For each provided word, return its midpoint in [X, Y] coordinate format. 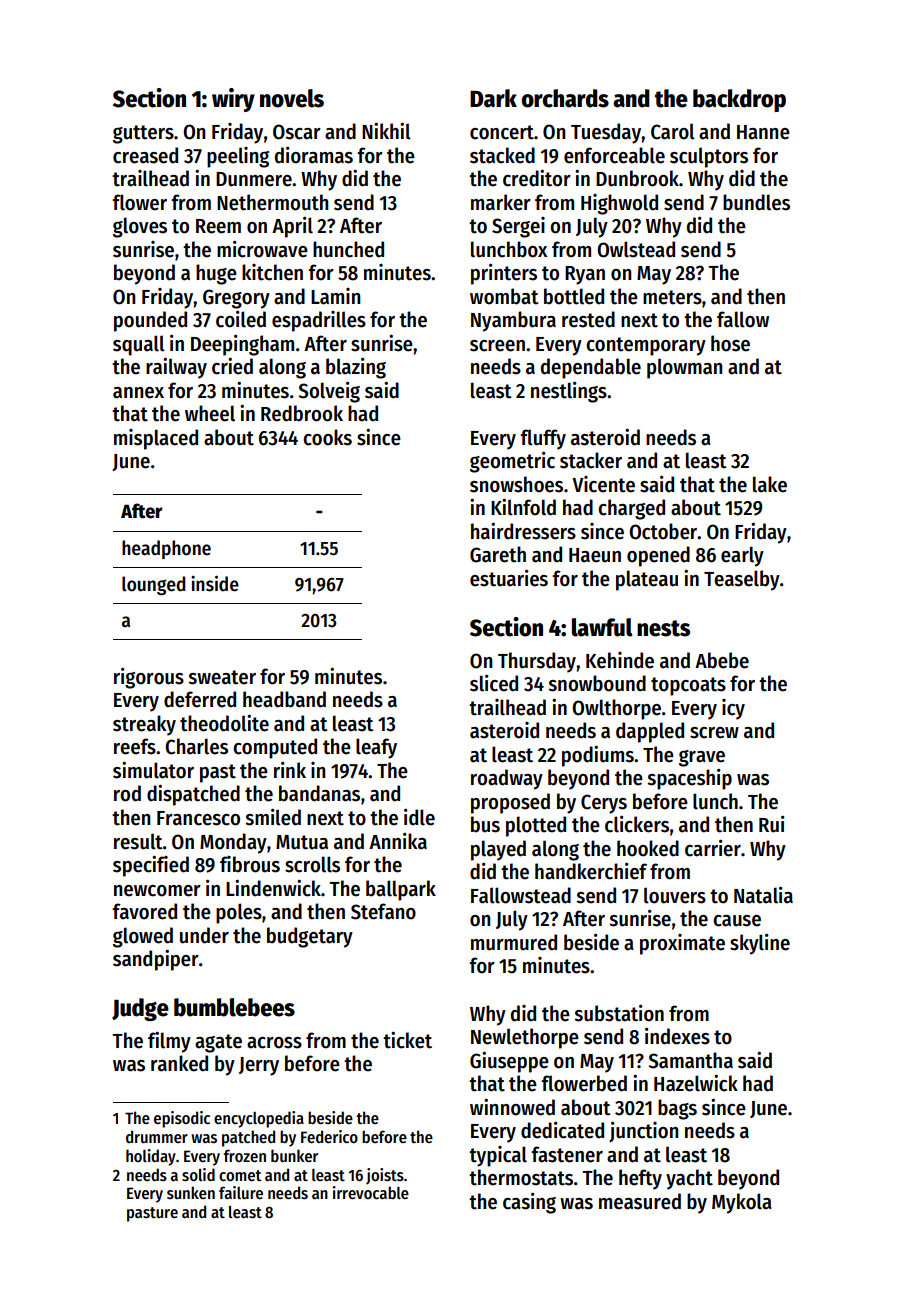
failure [241, 1192]
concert [502, 132]
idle [419, 817]
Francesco [198, 818]
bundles [756, 202]
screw [714, 733]
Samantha [690, 1060]
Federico [329, 1136]
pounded [150, 321]
